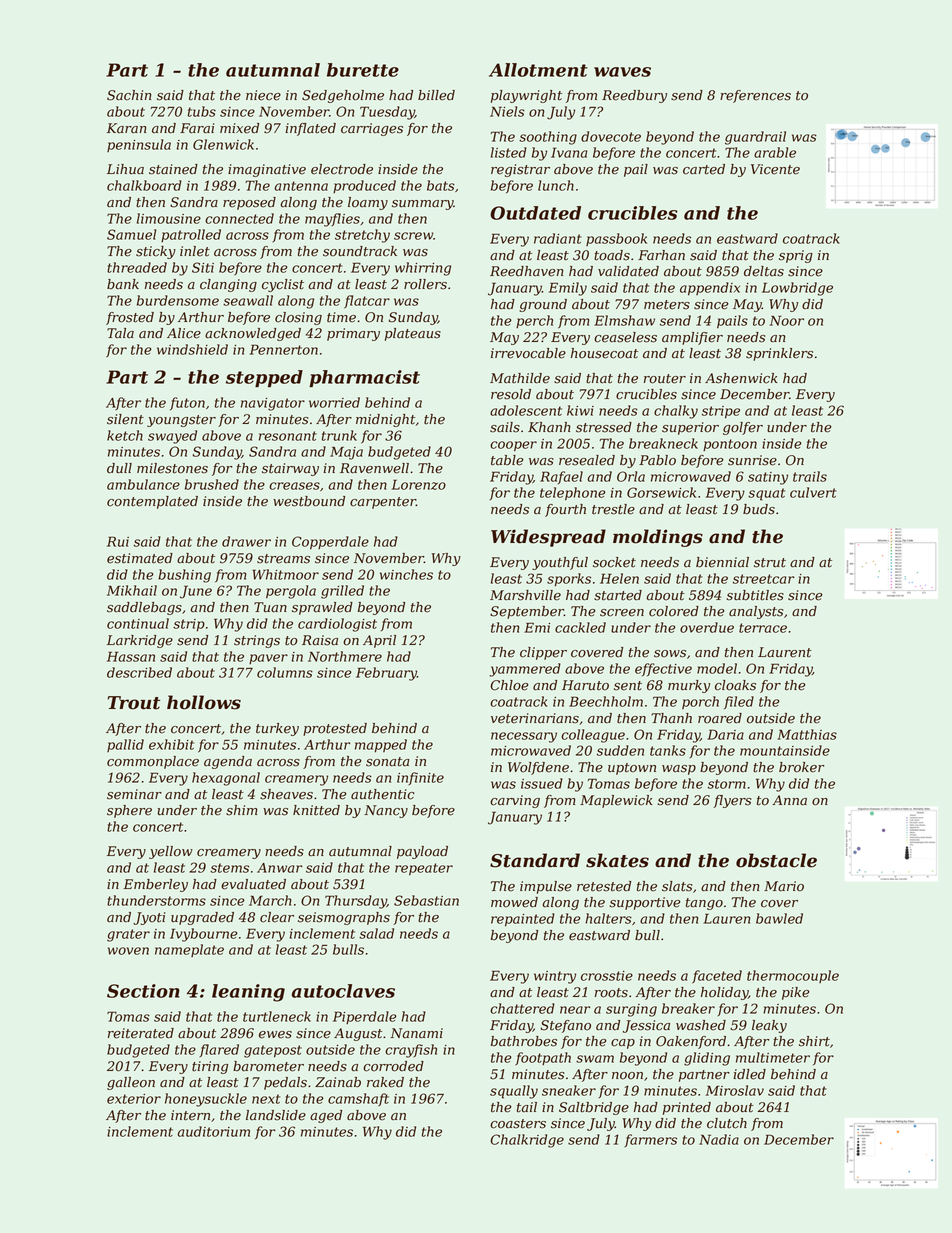 The height and width of the screenshot is (1233, 952). Describe the element at coordinates (623, 1044) in the screenshot. I see `cap` at that location.
